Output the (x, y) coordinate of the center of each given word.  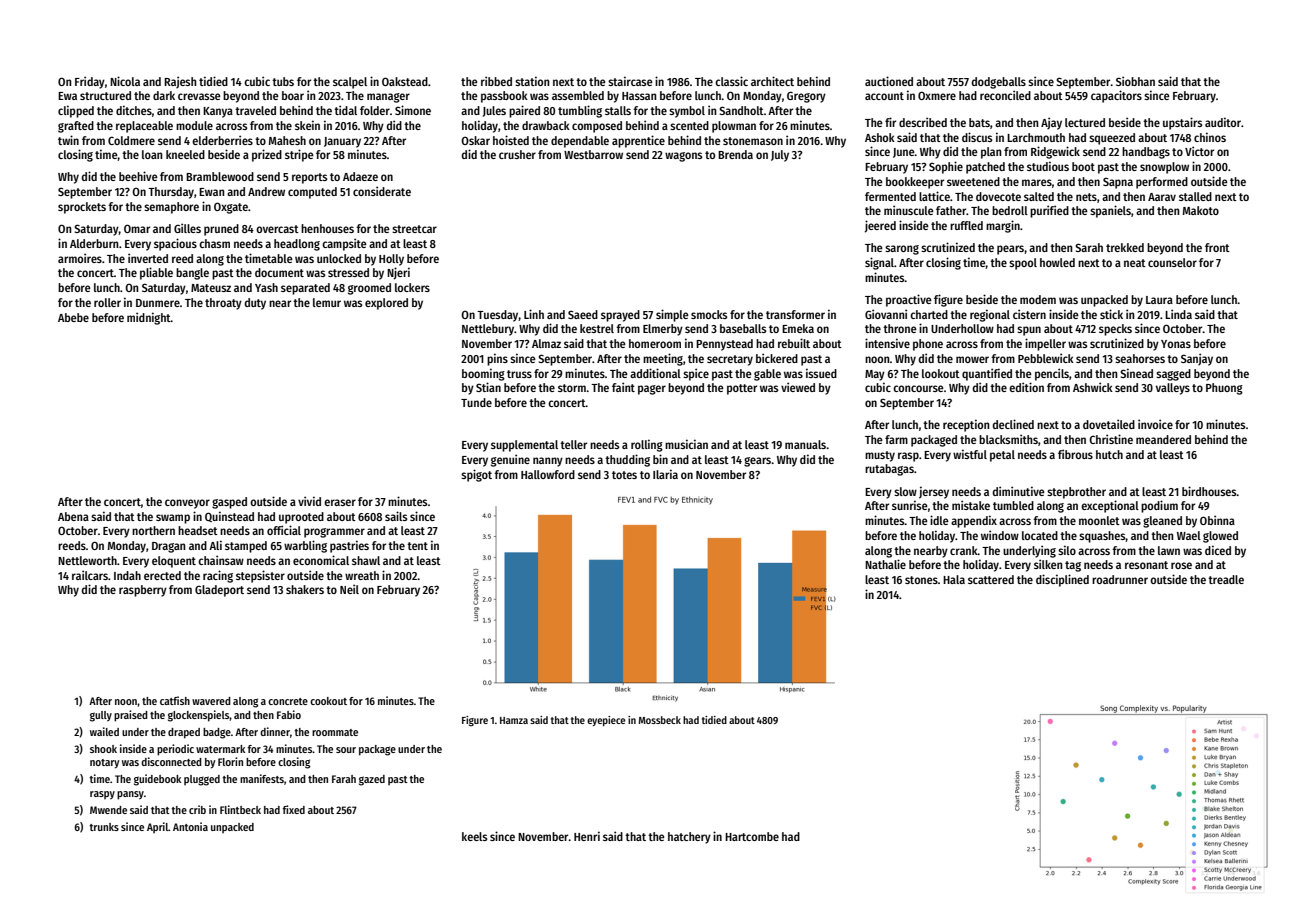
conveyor (187, 504)
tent (417, 546)
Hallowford (548, 474)
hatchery (689, 838)
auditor (1223, 122)
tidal (345, 110)
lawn (1169, 550)
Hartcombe (752, 836)
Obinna (1217, 520)
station (532, 81)
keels (474, 836)
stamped (246, 547)
